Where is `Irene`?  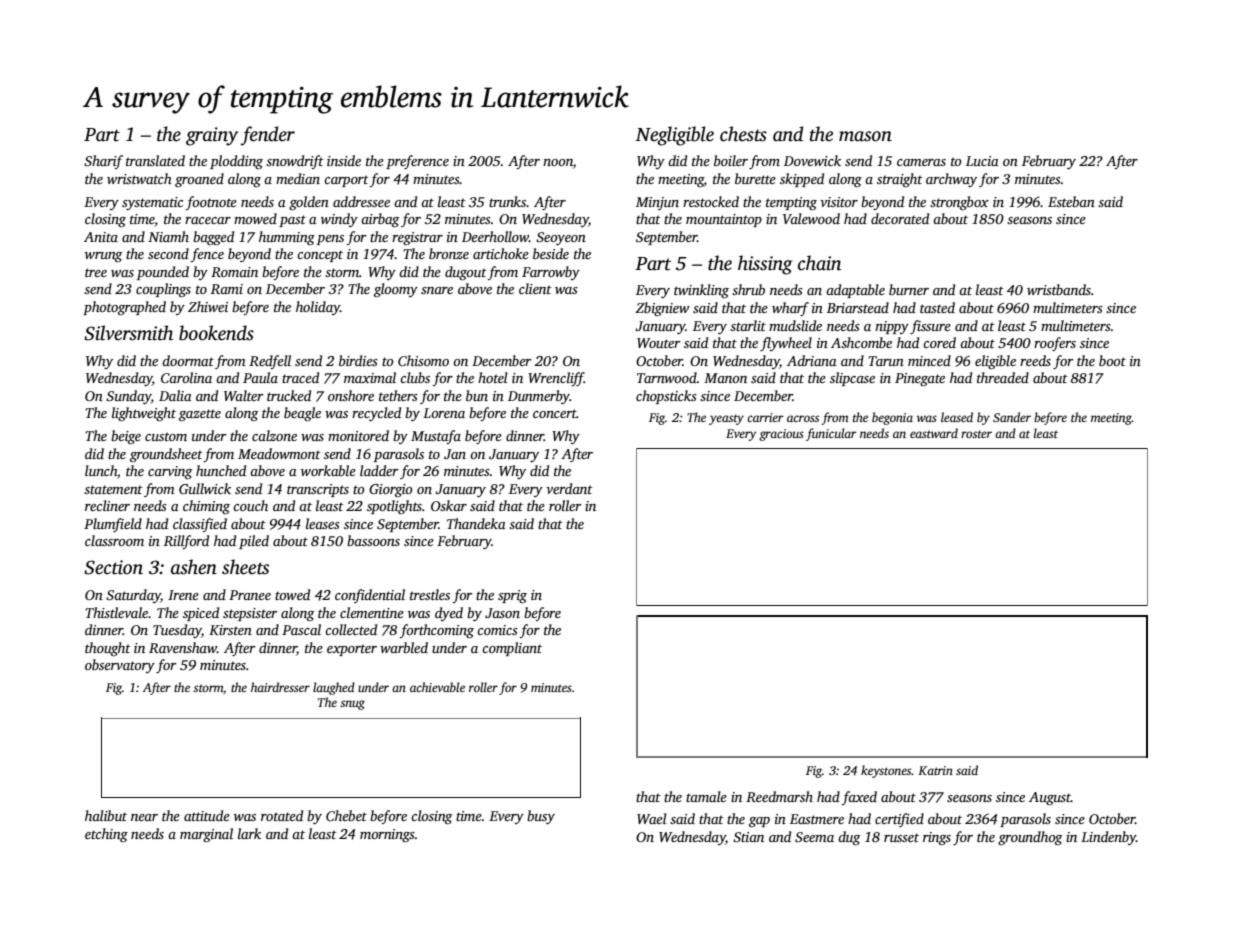
Irene is located at coordinates (183, 595).
